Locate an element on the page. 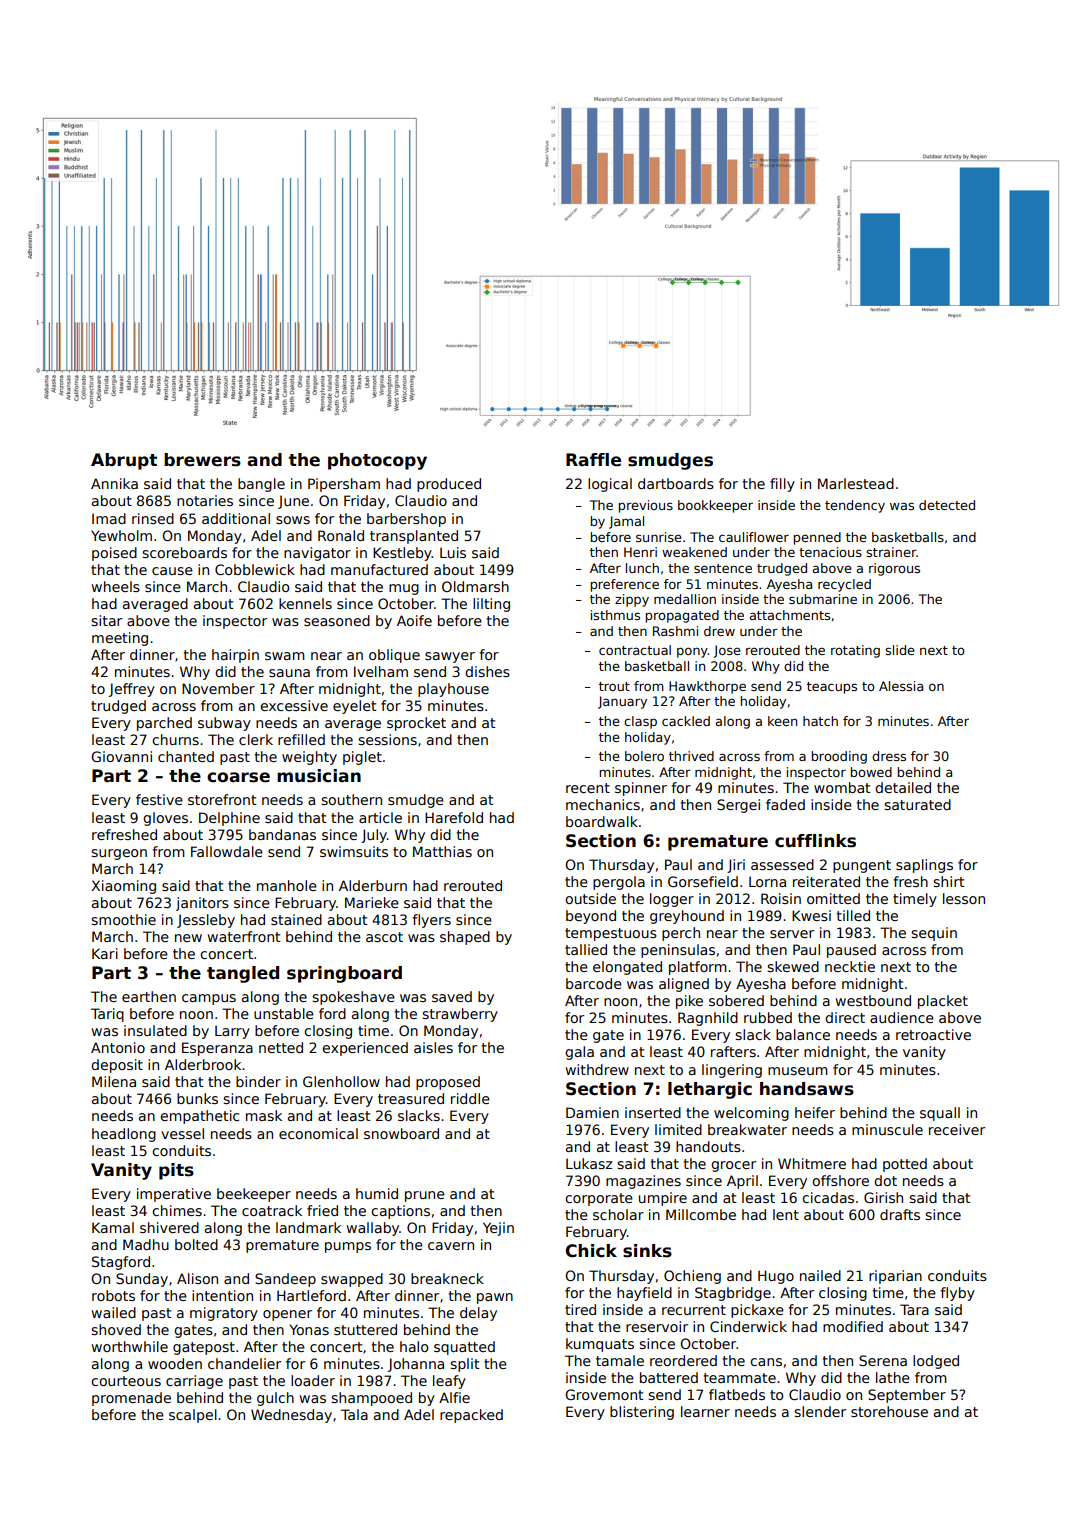 This page has width=1081, height=1529. worthwhile is located at coordinates (129, 1346).
